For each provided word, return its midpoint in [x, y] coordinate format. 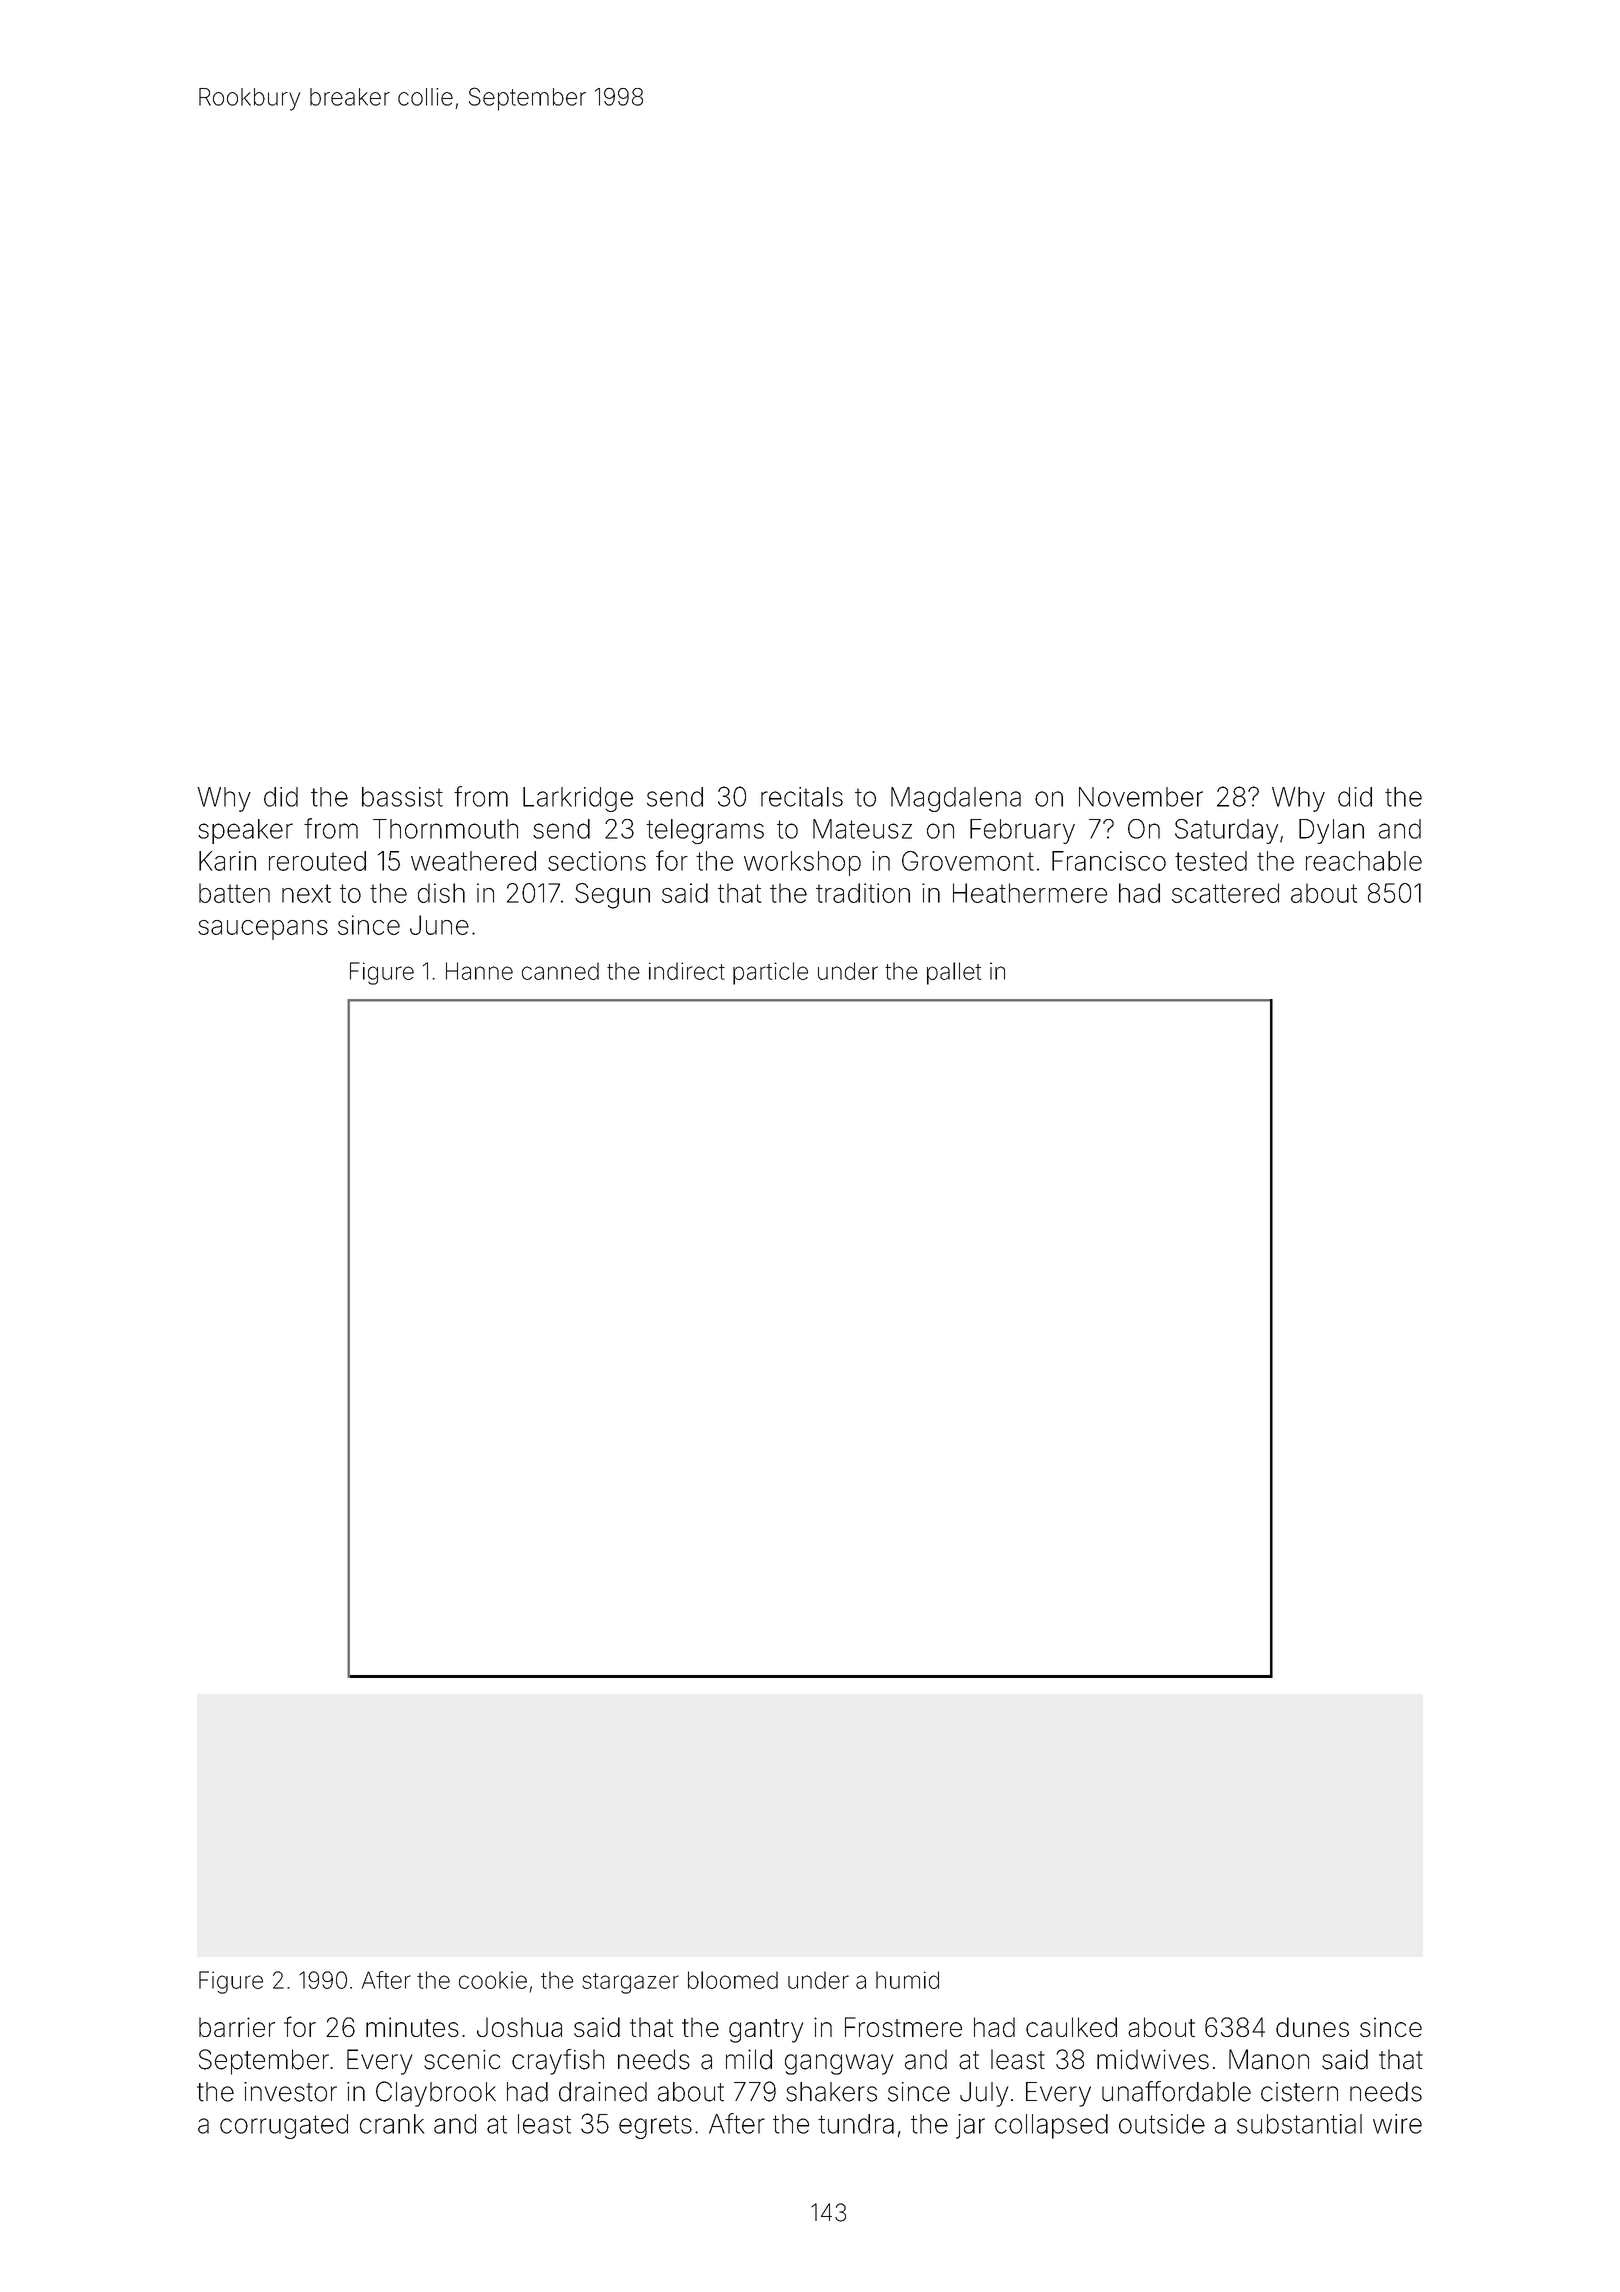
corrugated [284, 2126]
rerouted [317, 861]
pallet [954, 973]
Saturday [1226, 831]
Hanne [479, 971]
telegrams [705, 831]
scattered [1225, 893]
